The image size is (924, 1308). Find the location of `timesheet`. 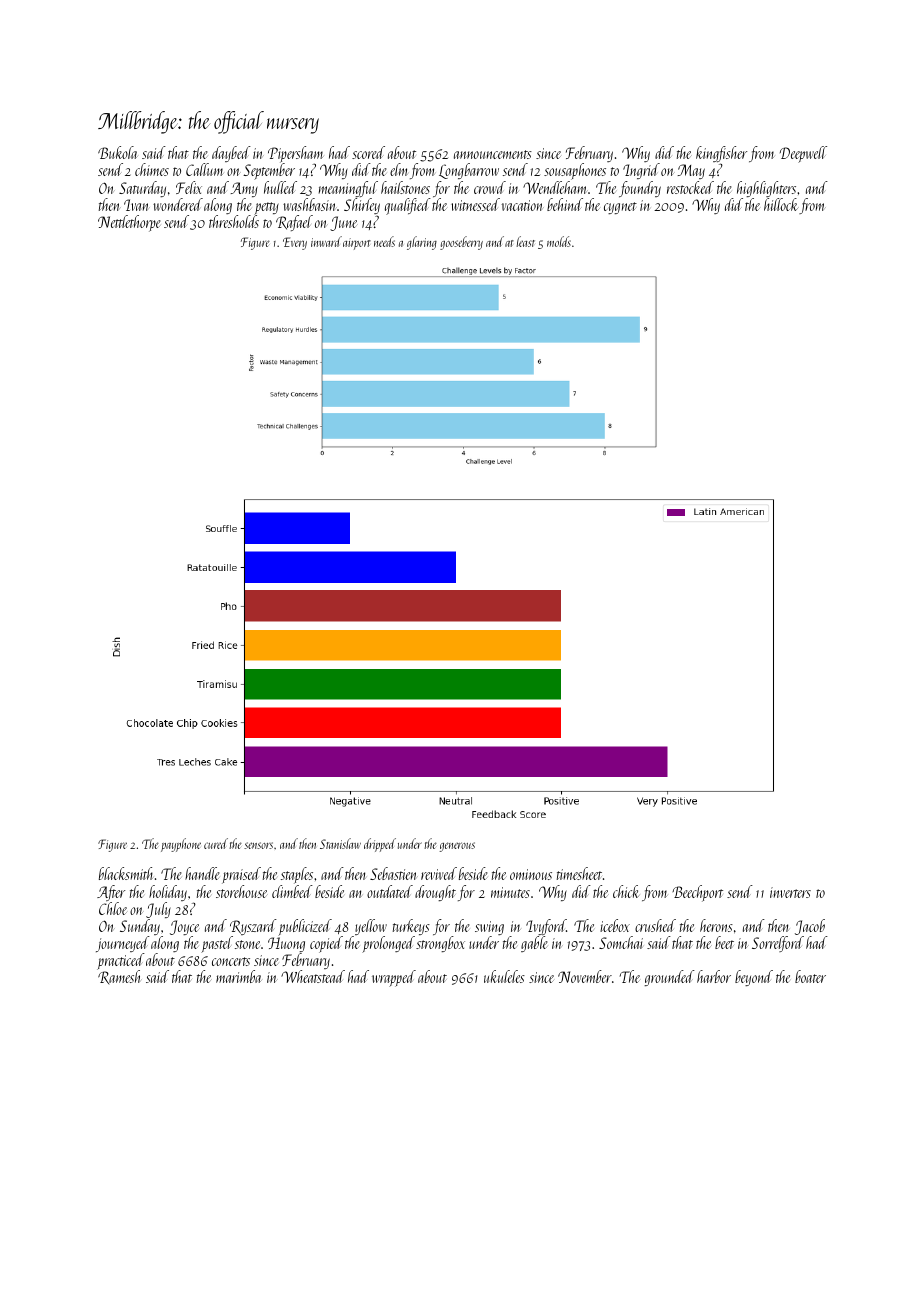

timesheet is located at coordinates (579, 873).
